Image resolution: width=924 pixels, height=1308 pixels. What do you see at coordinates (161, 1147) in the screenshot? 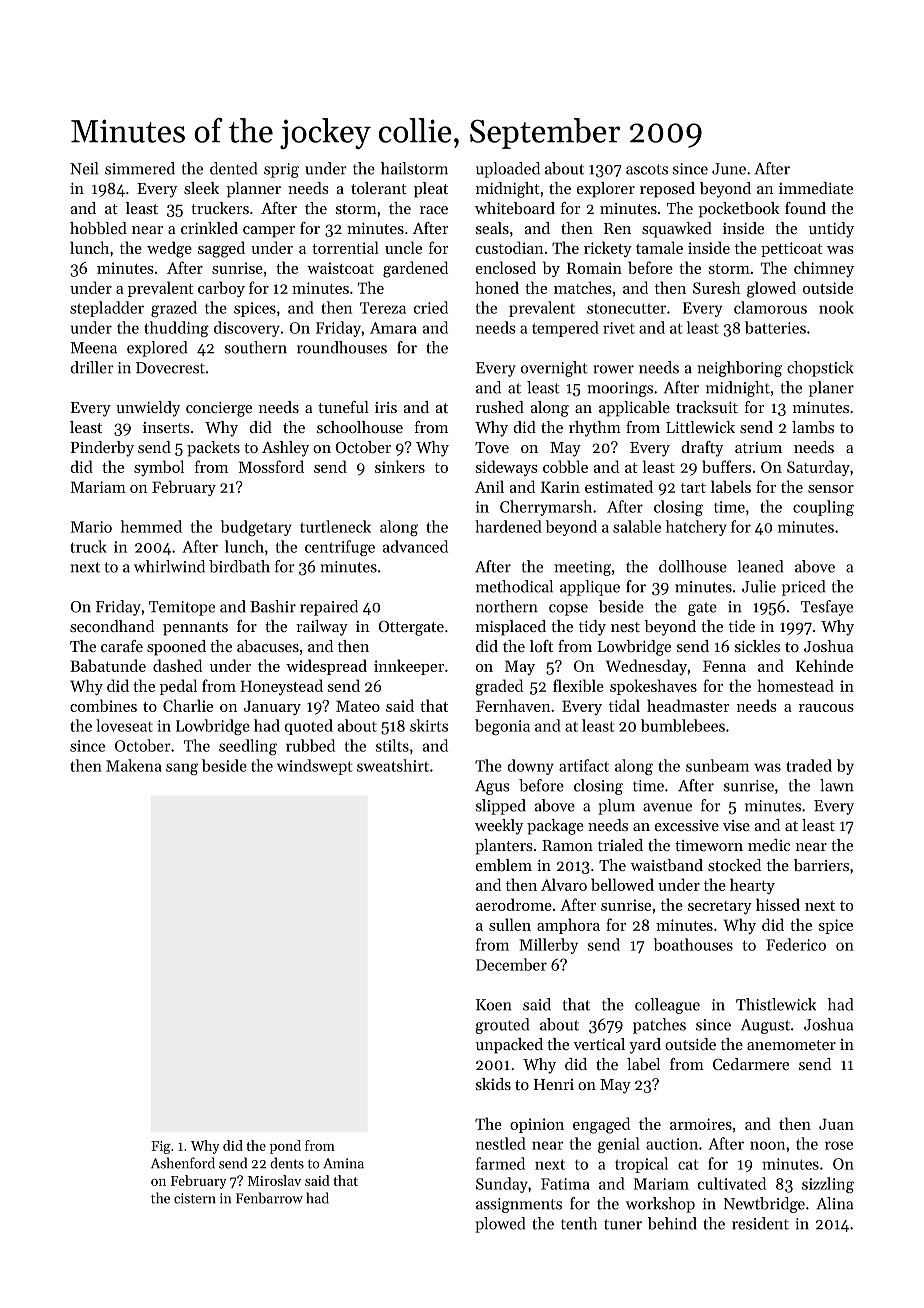
I see `Fig` at bounding box center [161, 1147].
